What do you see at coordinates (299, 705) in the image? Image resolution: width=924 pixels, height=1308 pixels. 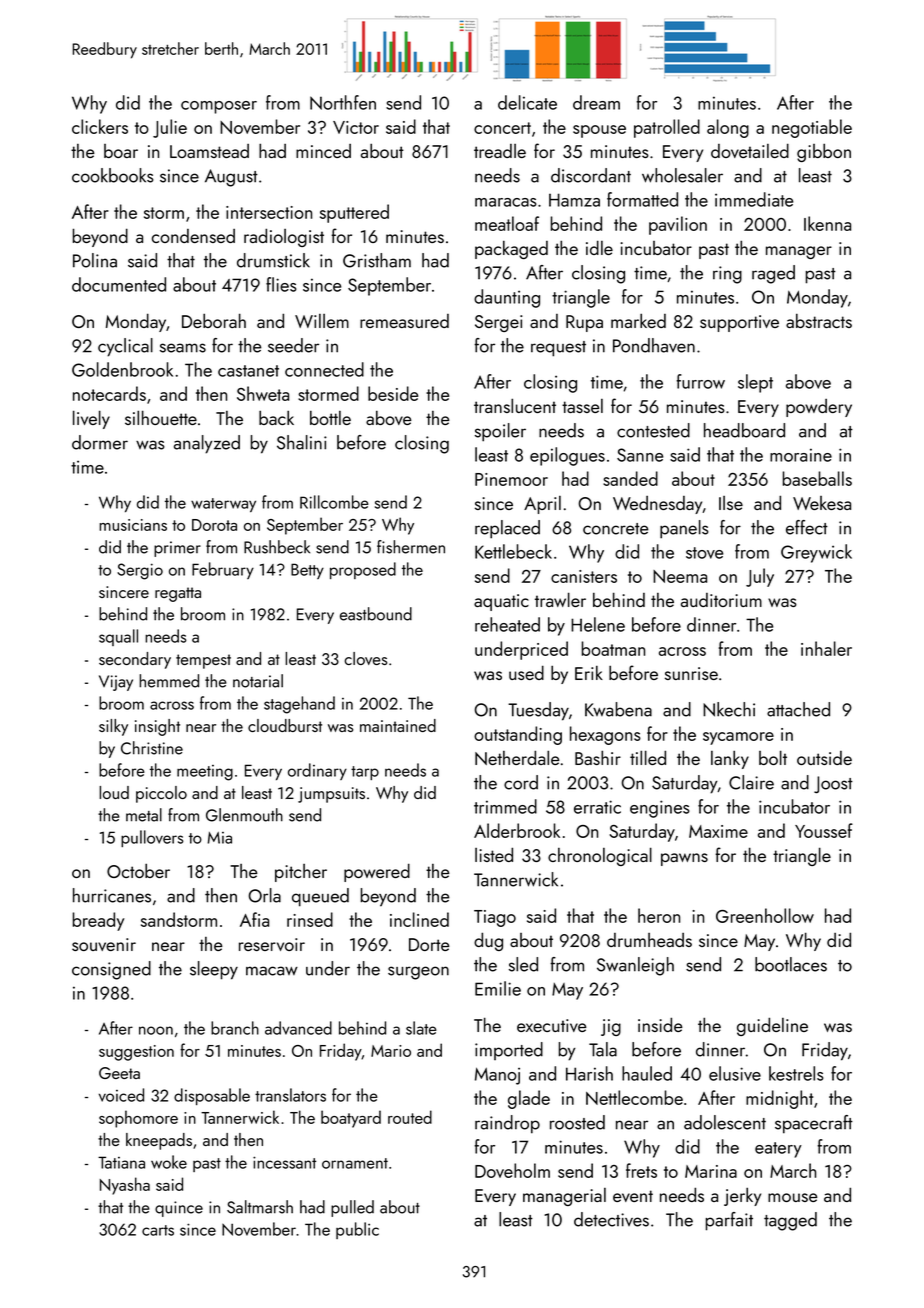 I see `stagehand` at bounding box center [299, 705].
